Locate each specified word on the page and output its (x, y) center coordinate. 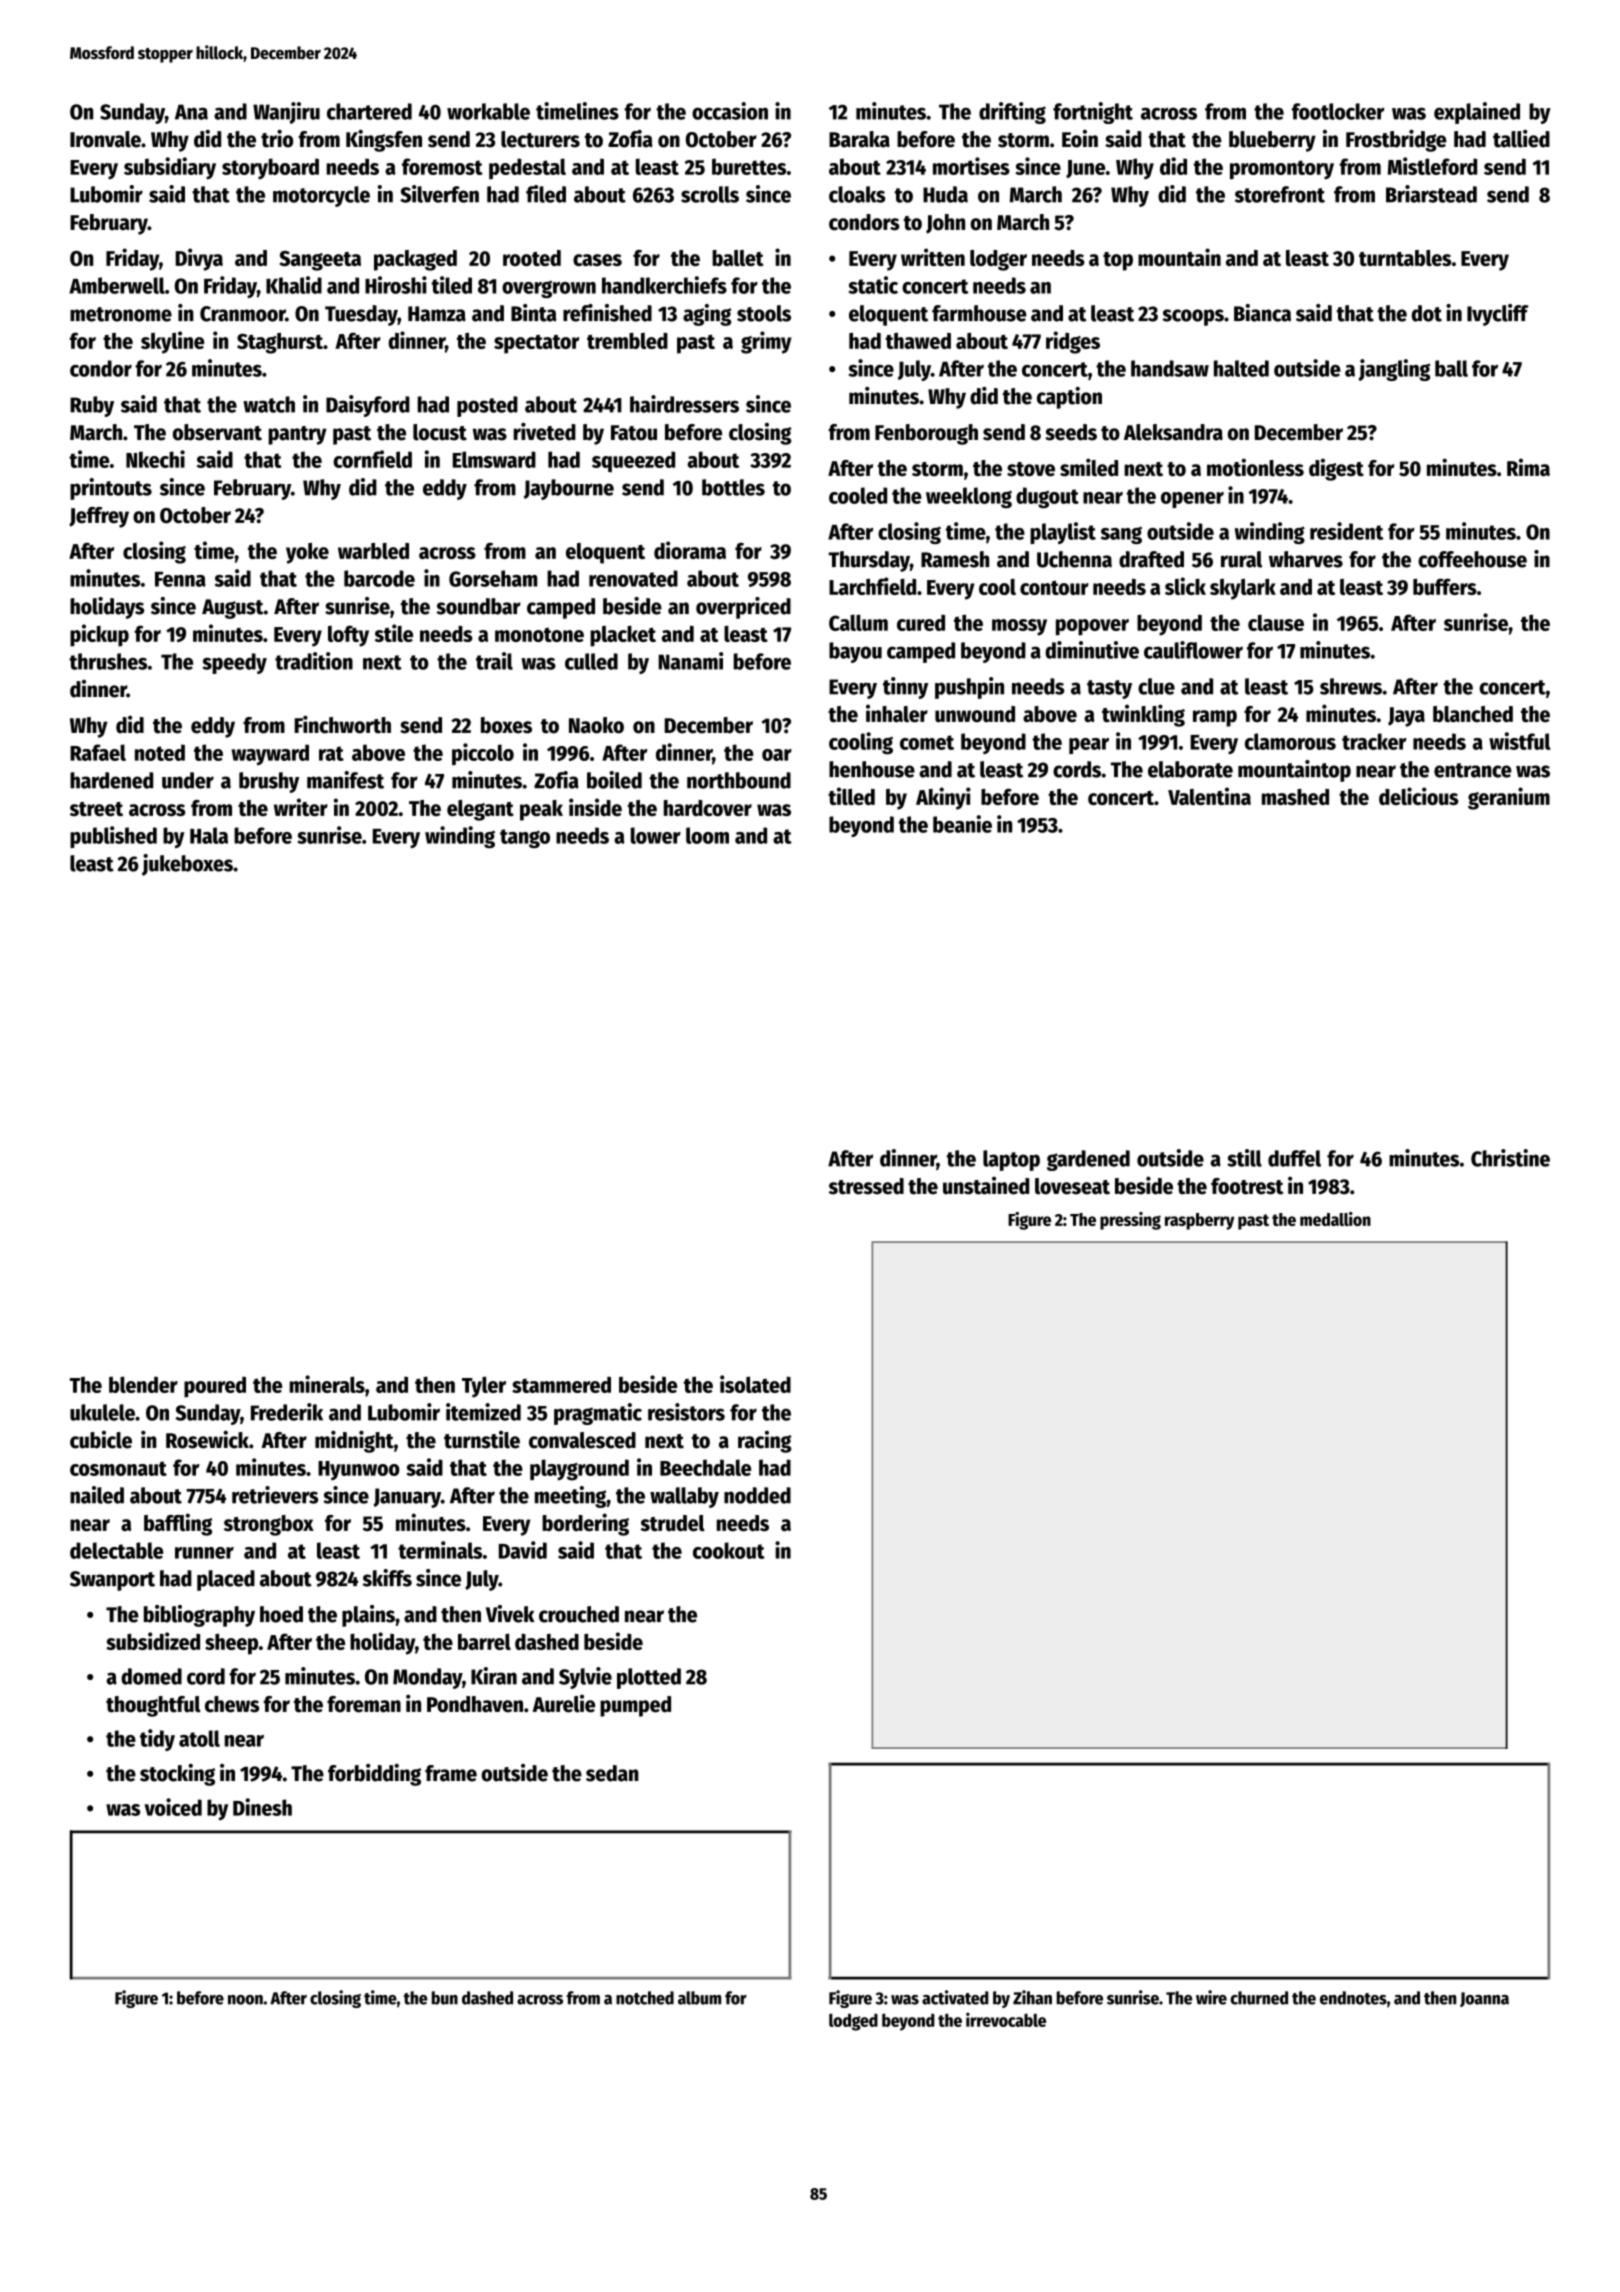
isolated (755, 1384)
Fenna (180, 579)
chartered (369, 111)
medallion (1335, 1219)
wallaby (684, 1497)
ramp (1215, 718)
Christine (1510, 1158)
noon (245, 2000)
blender (143, 1384)
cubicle (101, 1440)
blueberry (1272, 141)
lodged (853, 2022)
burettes (749, 166)
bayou (855, 652)
